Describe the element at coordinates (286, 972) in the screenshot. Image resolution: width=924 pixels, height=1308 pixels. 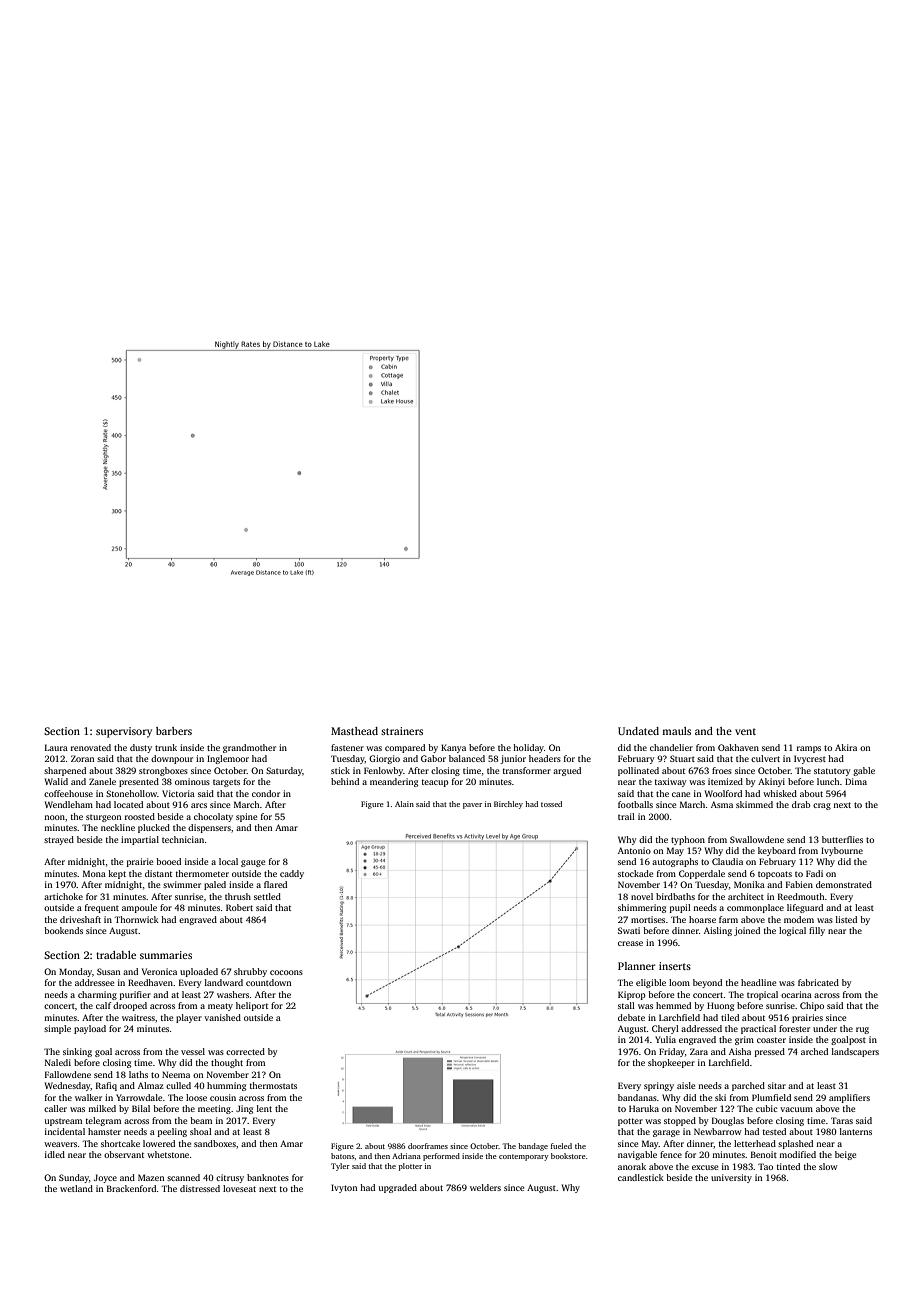
I see `cocoons` at that location.
